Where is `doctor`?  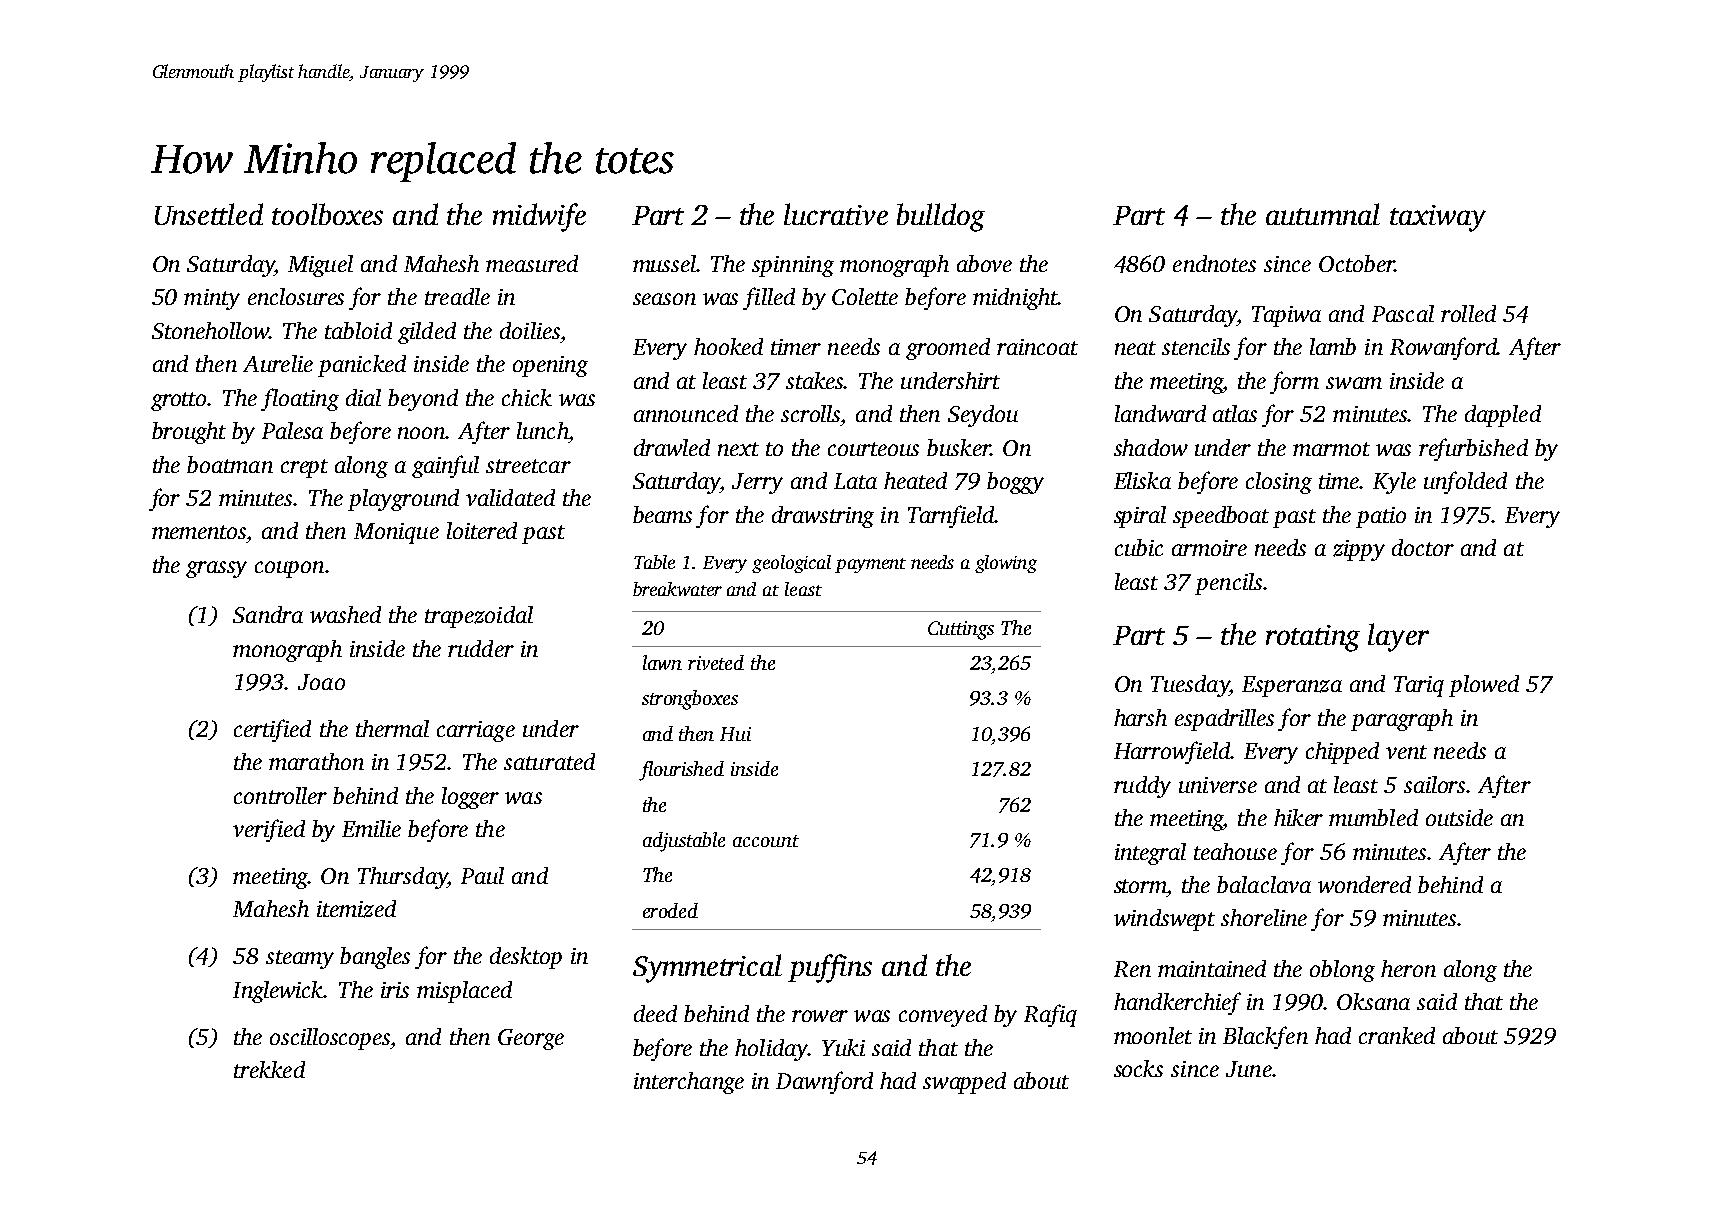 doctor is located at coordinates (1423, 547).
